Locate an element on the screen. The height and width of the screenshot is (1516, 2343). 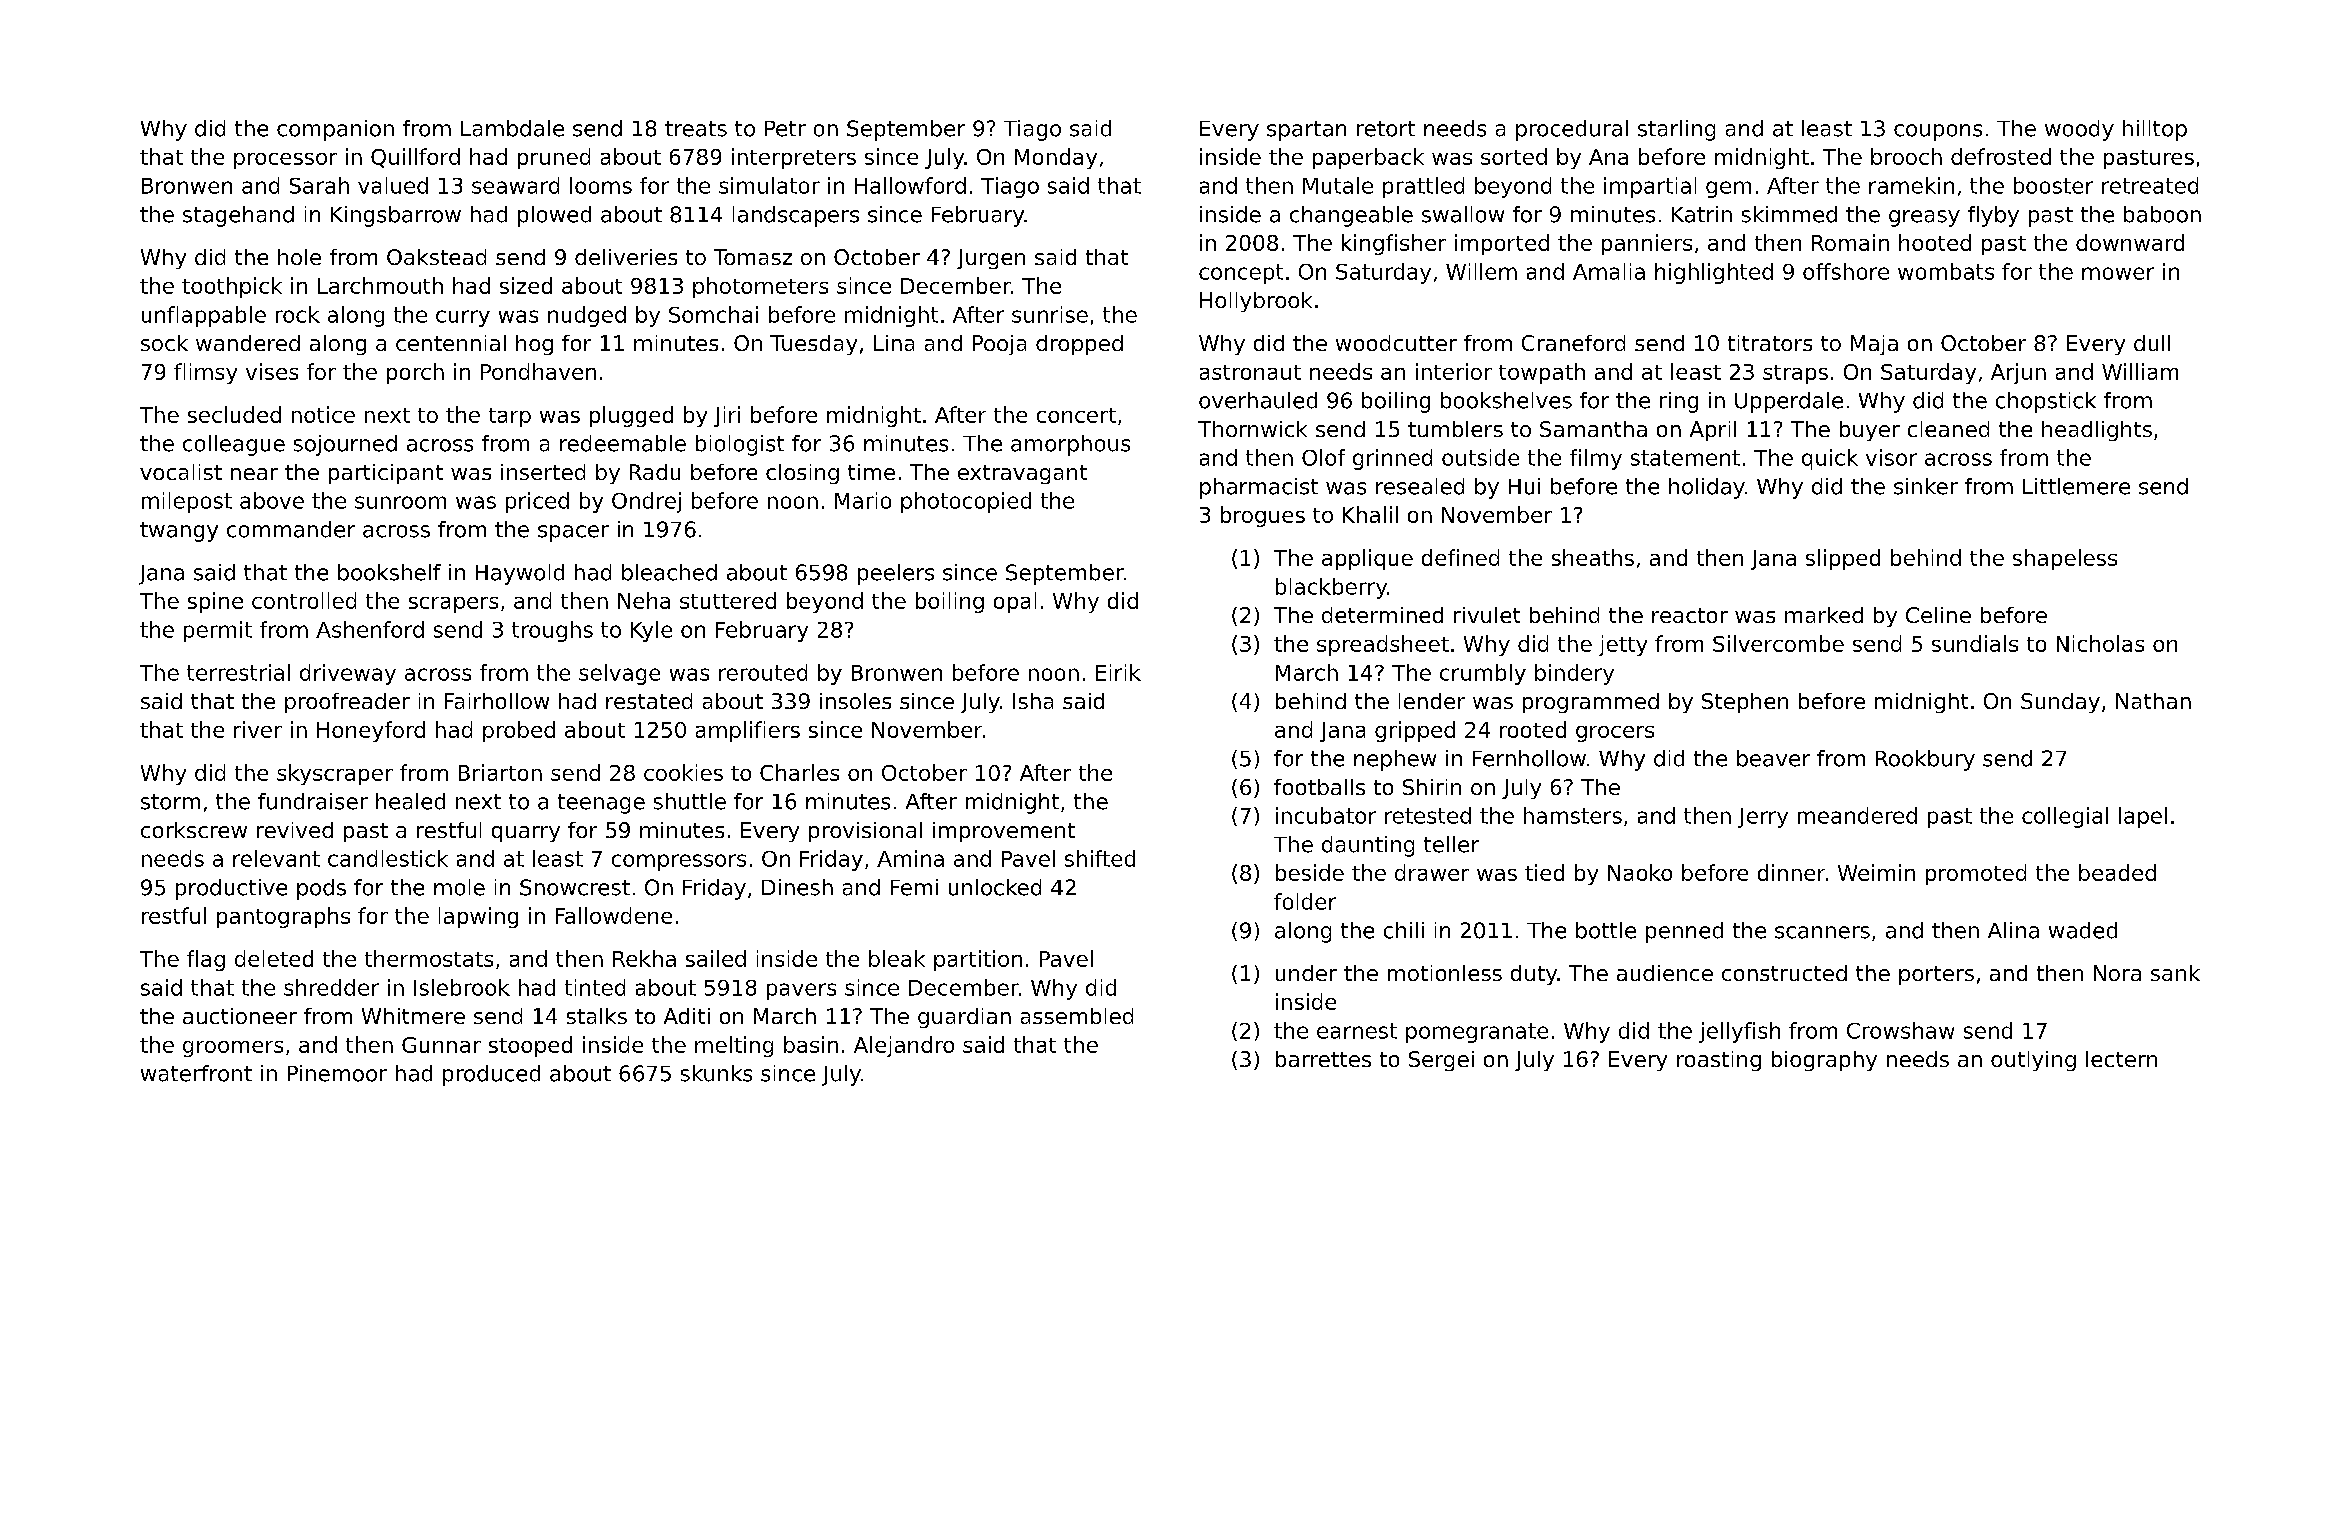
river is located at coordinates (258, 729).
